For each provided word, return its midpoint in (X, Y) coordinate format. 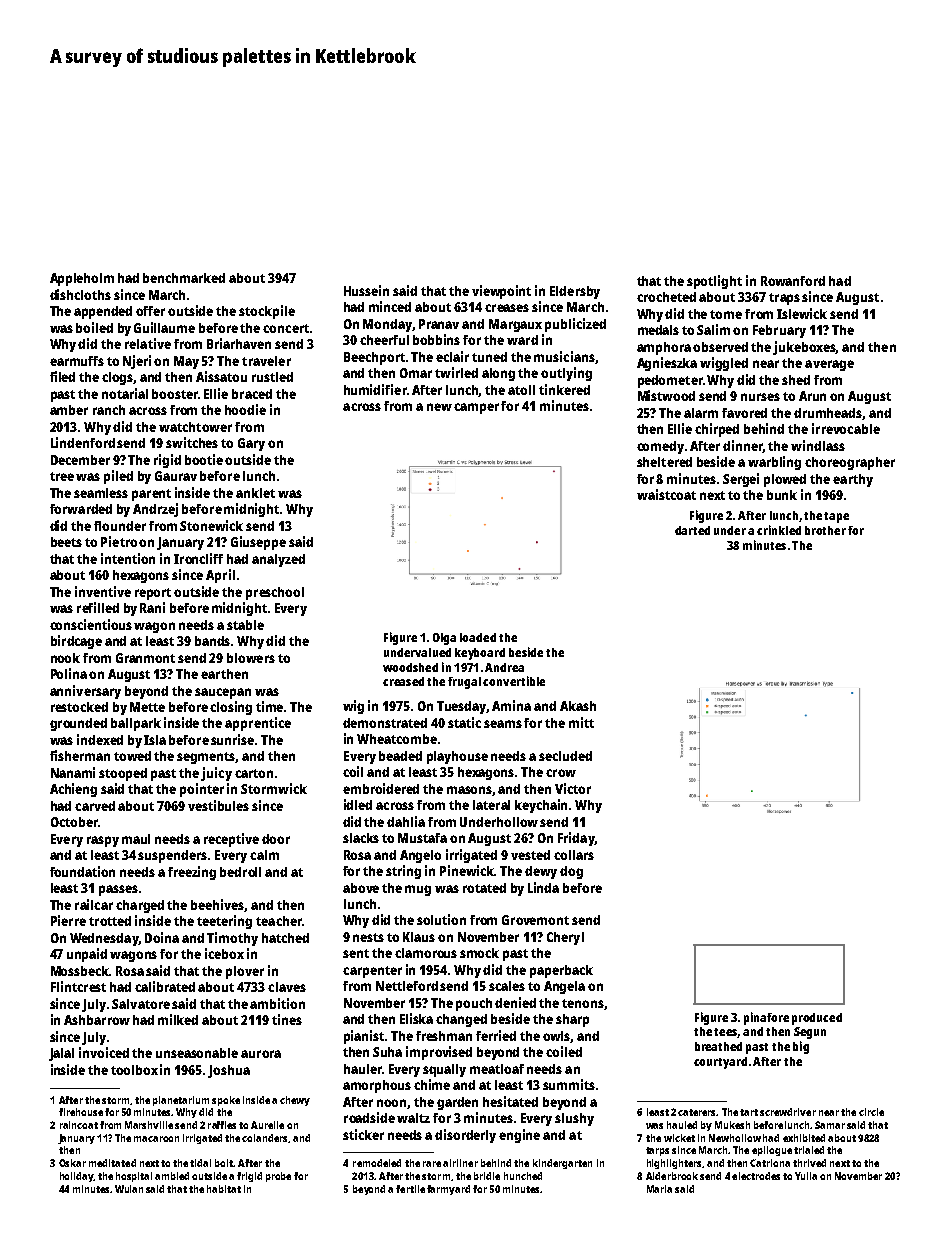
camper (476, 408)
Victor (573, 788)
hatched (285, 938)
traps (784, 299)
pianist (364, 1037)
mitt (581, 722)
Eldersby (575, 292)
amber (69, 410)
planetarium (181, 1101)
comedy (660, 447)
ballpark (136, 724)
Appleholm (82, 279)
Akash (578, 706)
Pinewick (467, 870)
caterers (697, 1112)
